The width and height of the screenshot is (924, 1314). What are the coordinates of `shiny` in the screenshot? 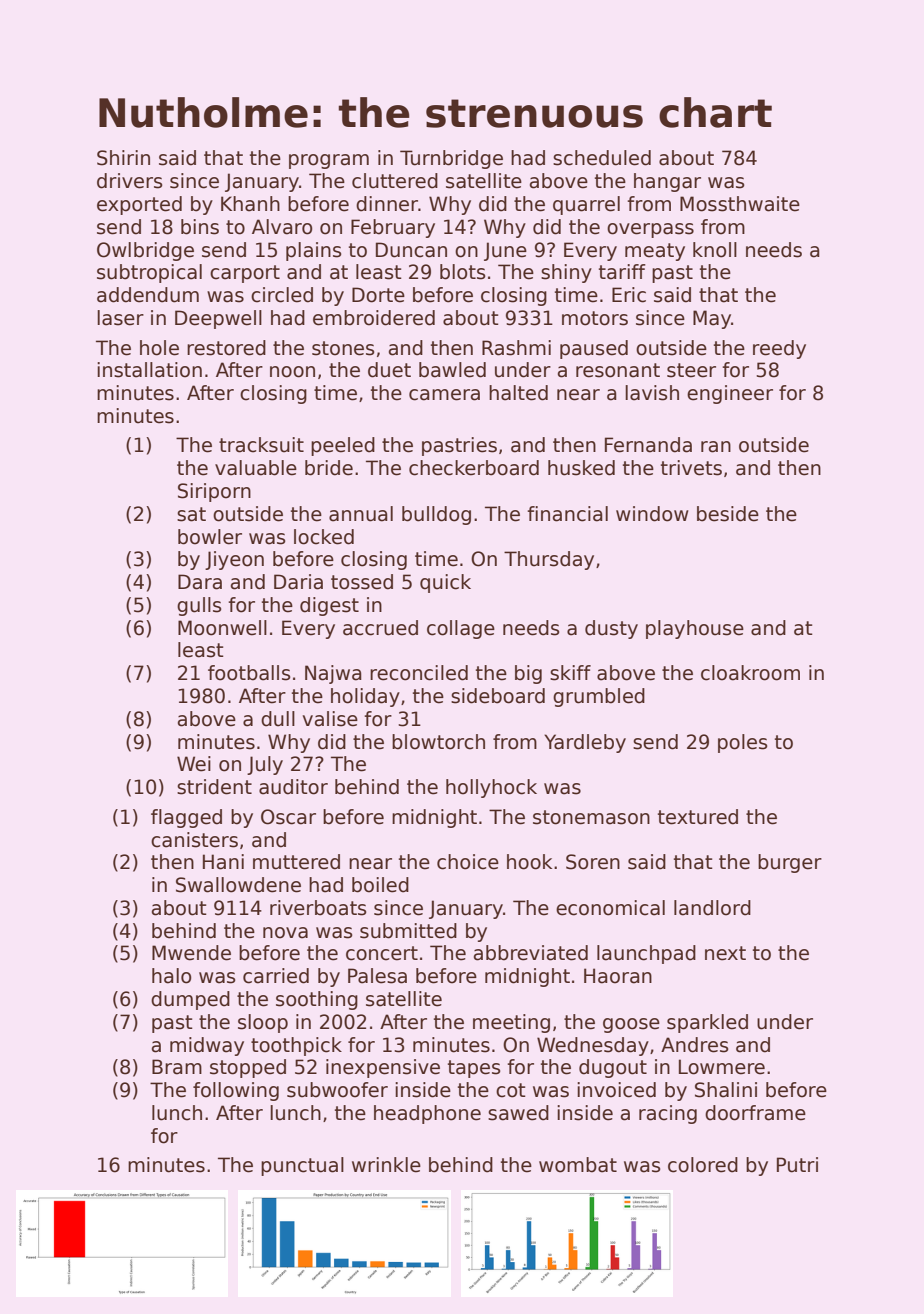 It's located at (566, 273).
